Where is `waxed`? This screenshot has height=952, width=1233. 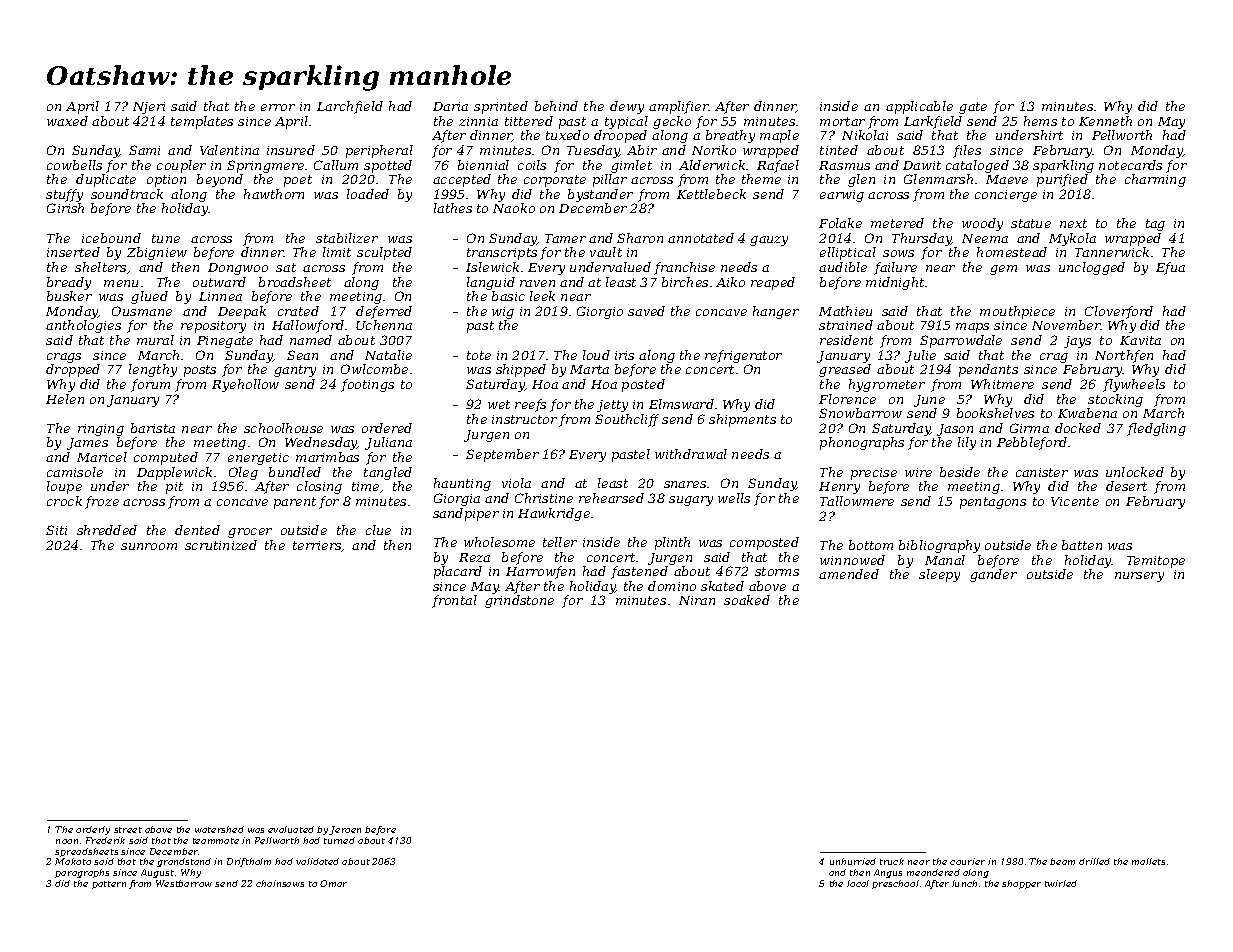 waxed is located at coordinates (67, 121).
